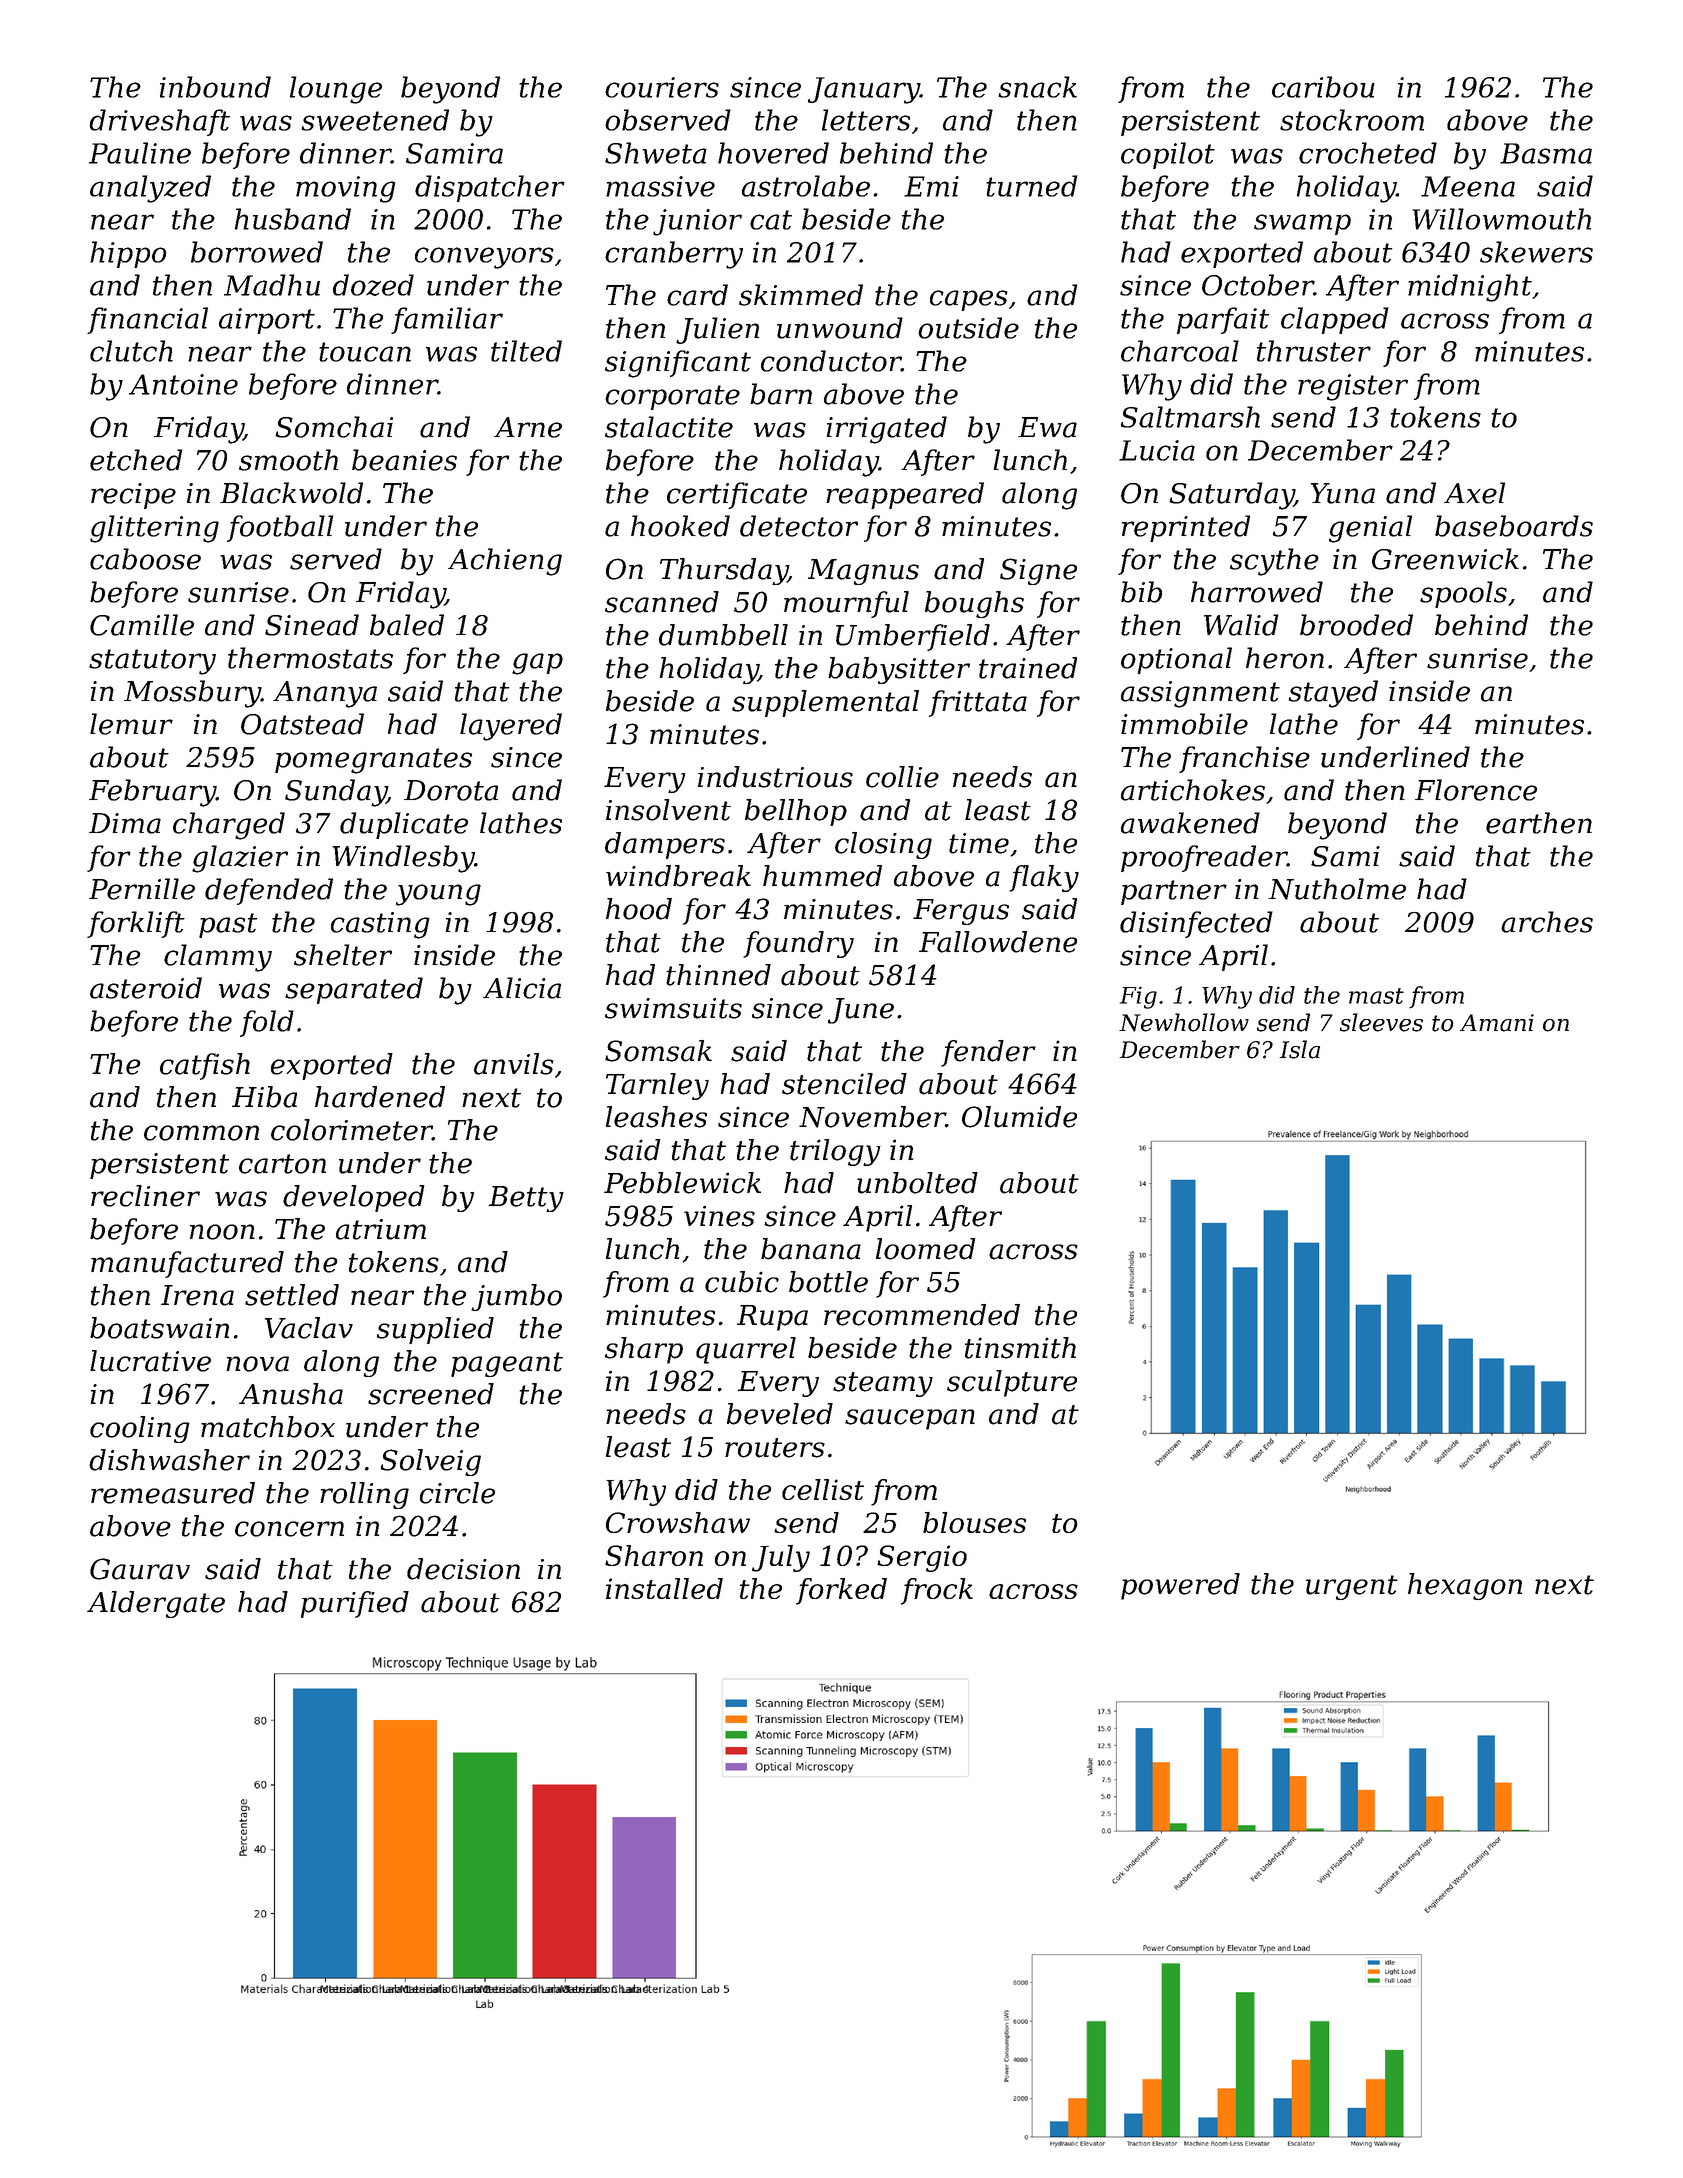 The height and width of the image is (2178, 1683). What do you see at coordinates (798, 944) in the image?
I see `foundry` at bounding box center [798, 944].
